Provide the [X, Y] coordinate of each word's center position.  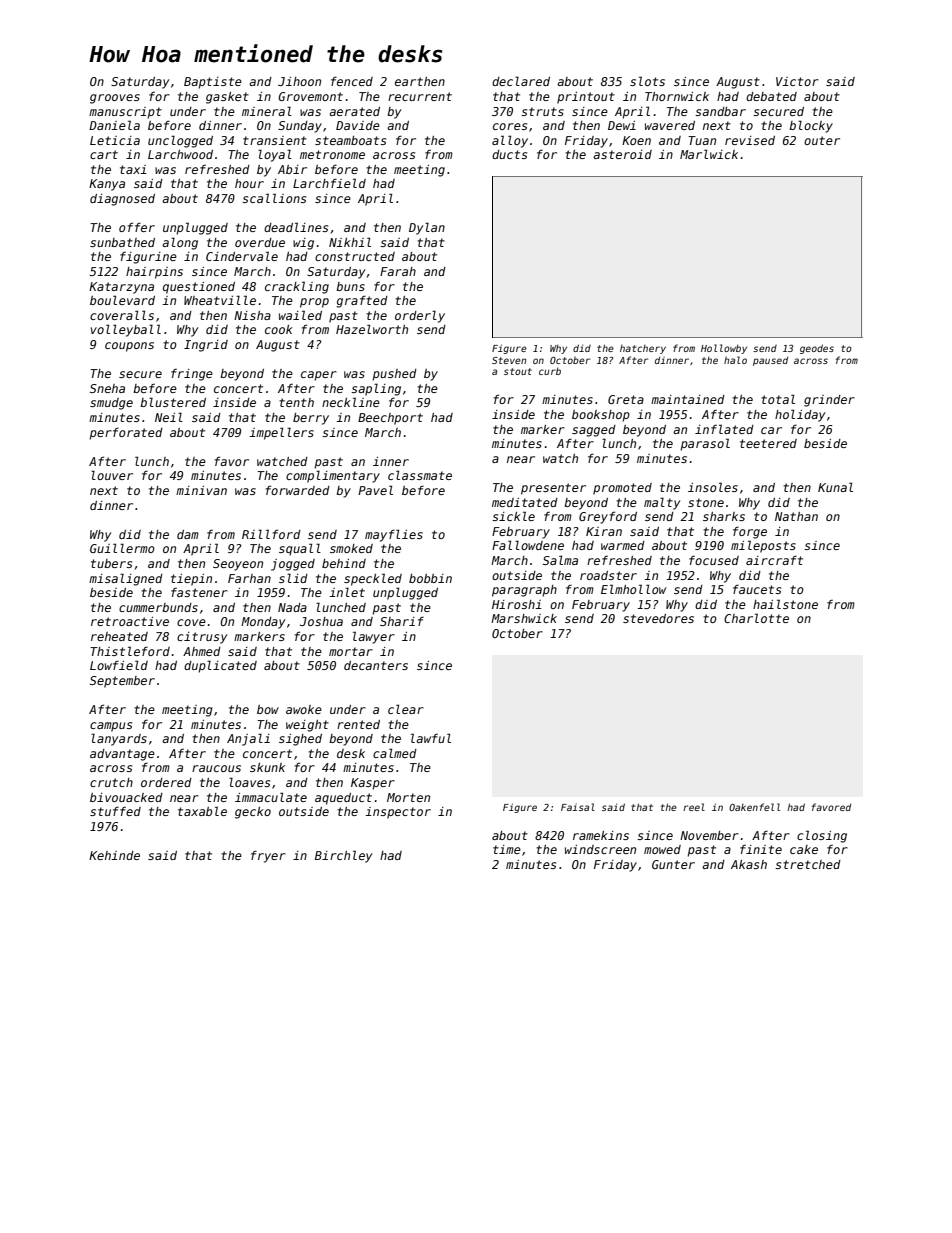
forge [750, 532]
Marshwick [524, 618]
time [507, 849]
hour [249, 183]
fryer [268, 856]
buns [350, 286]
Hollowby [724, 349]
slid [293, 578]
